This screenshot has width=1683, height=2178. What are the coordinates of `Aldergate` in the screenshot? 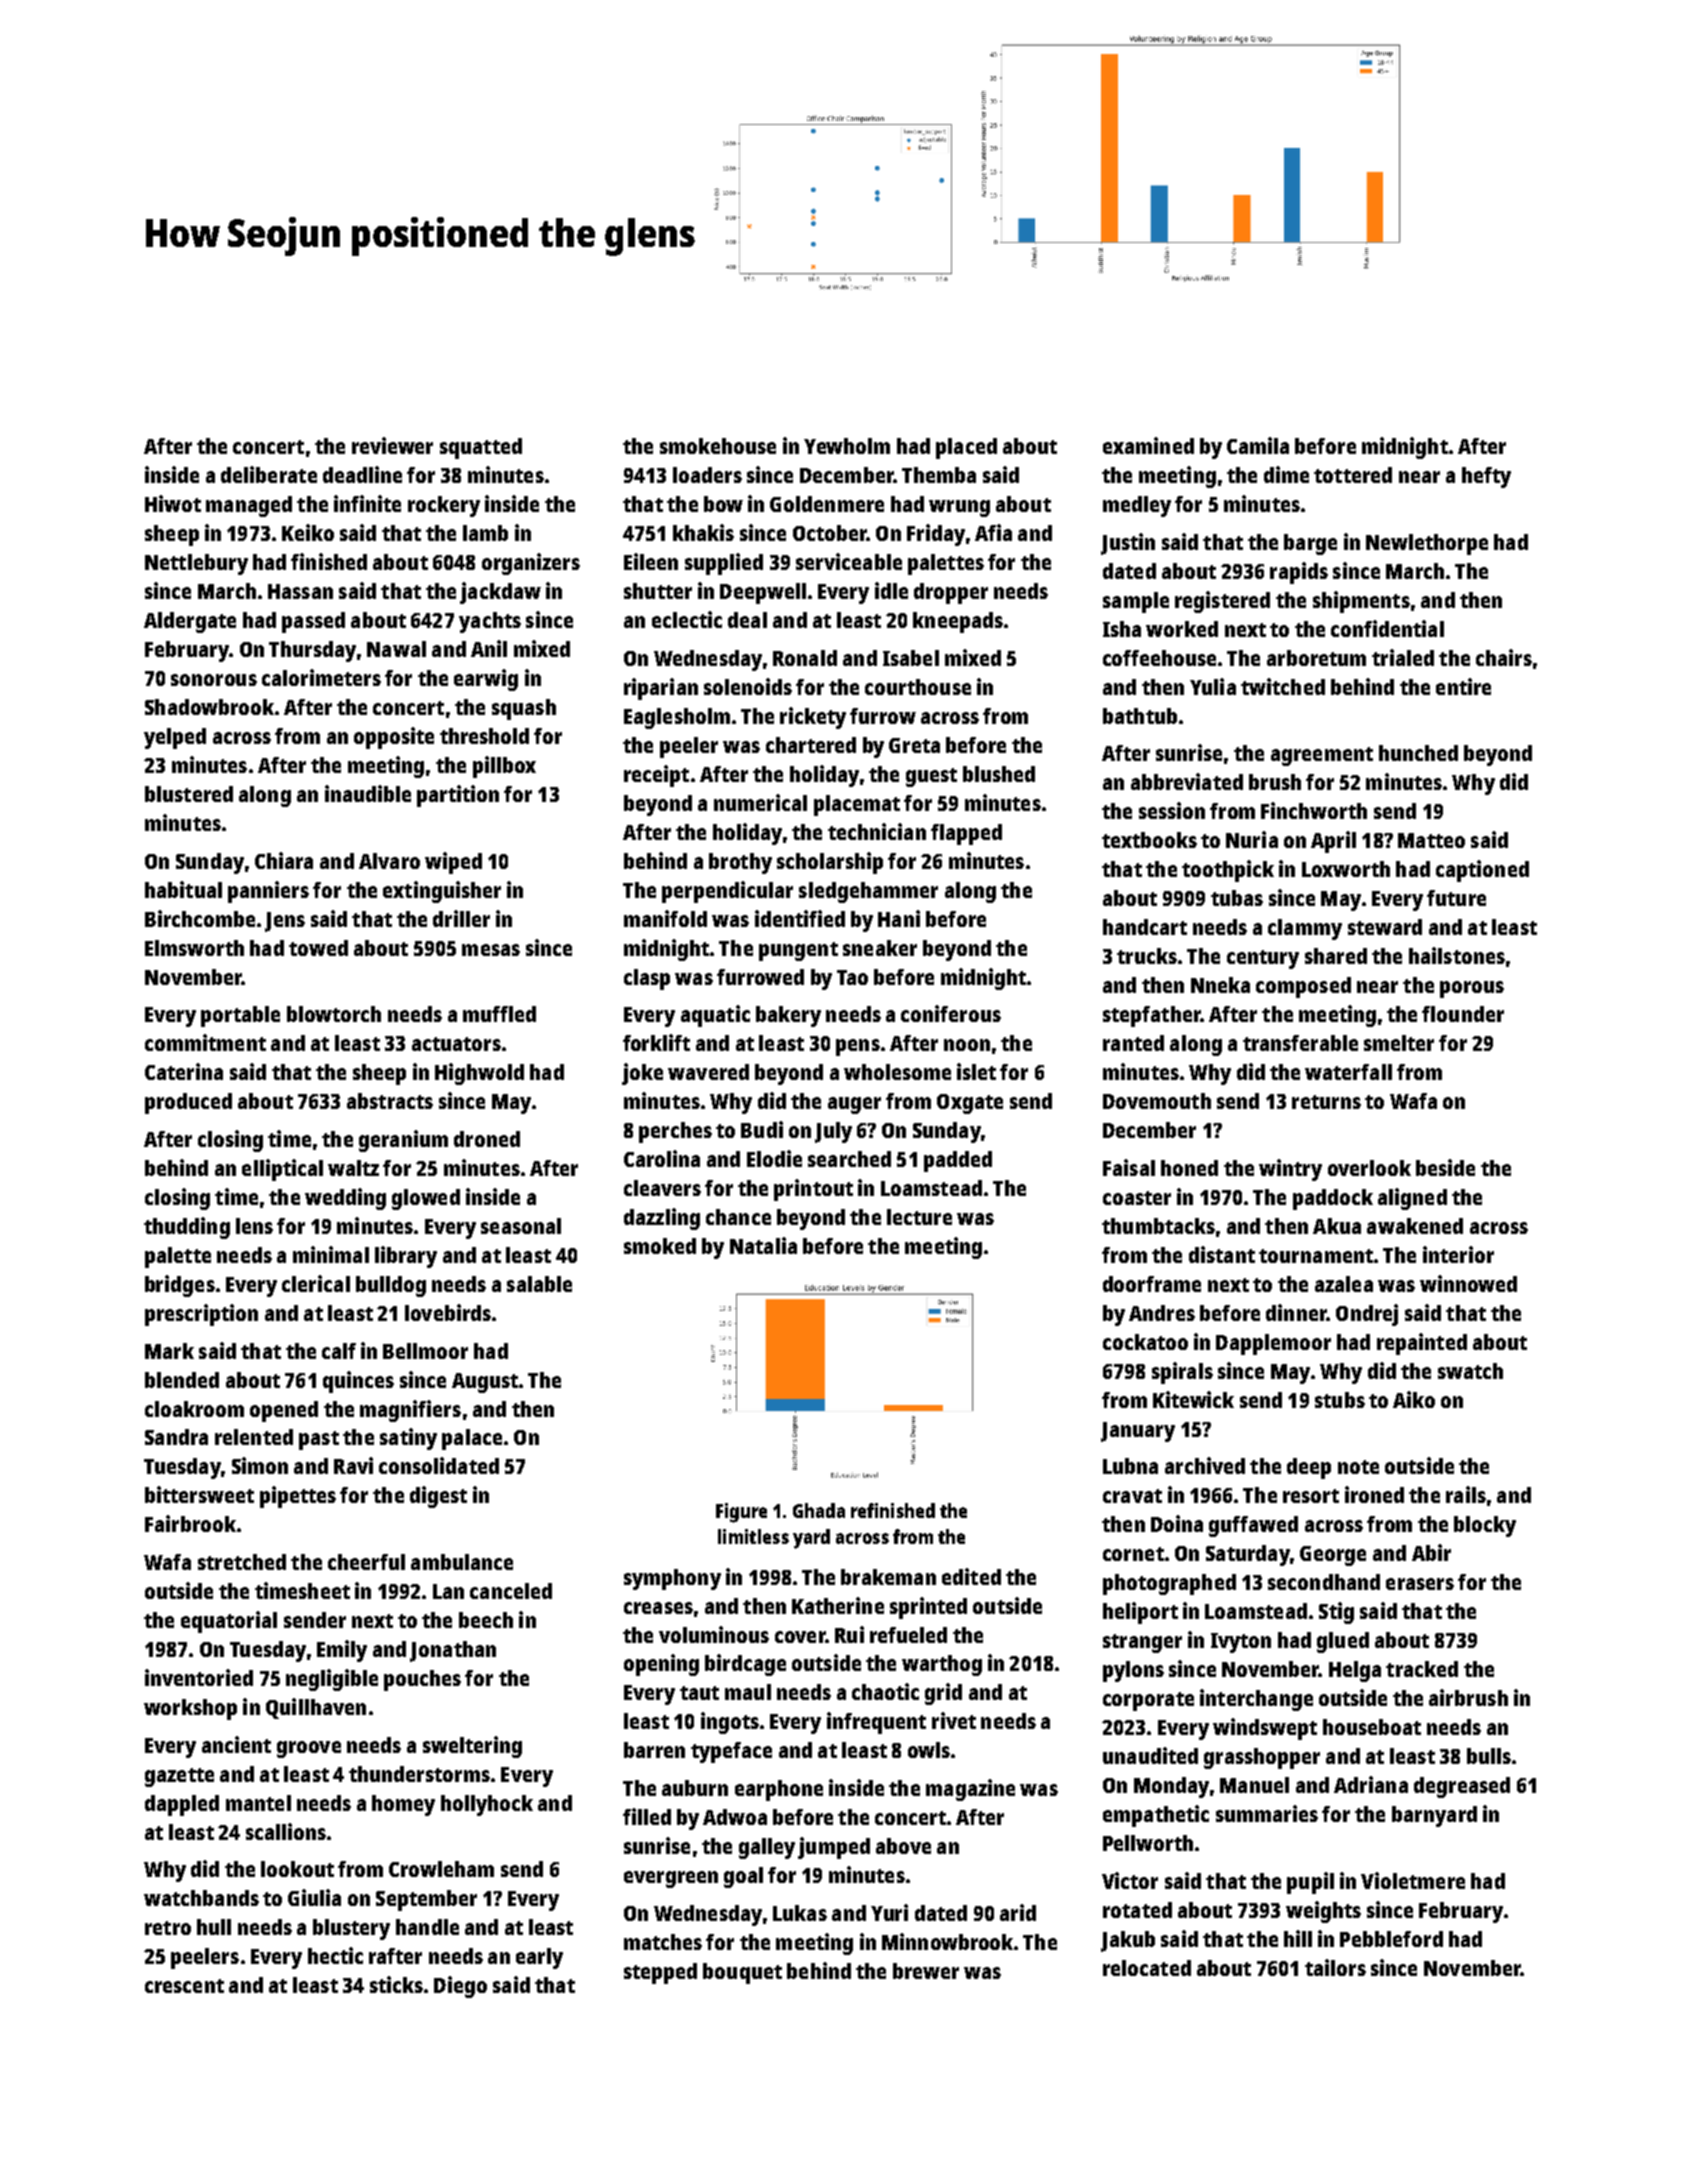 It's located at (190, 622).
